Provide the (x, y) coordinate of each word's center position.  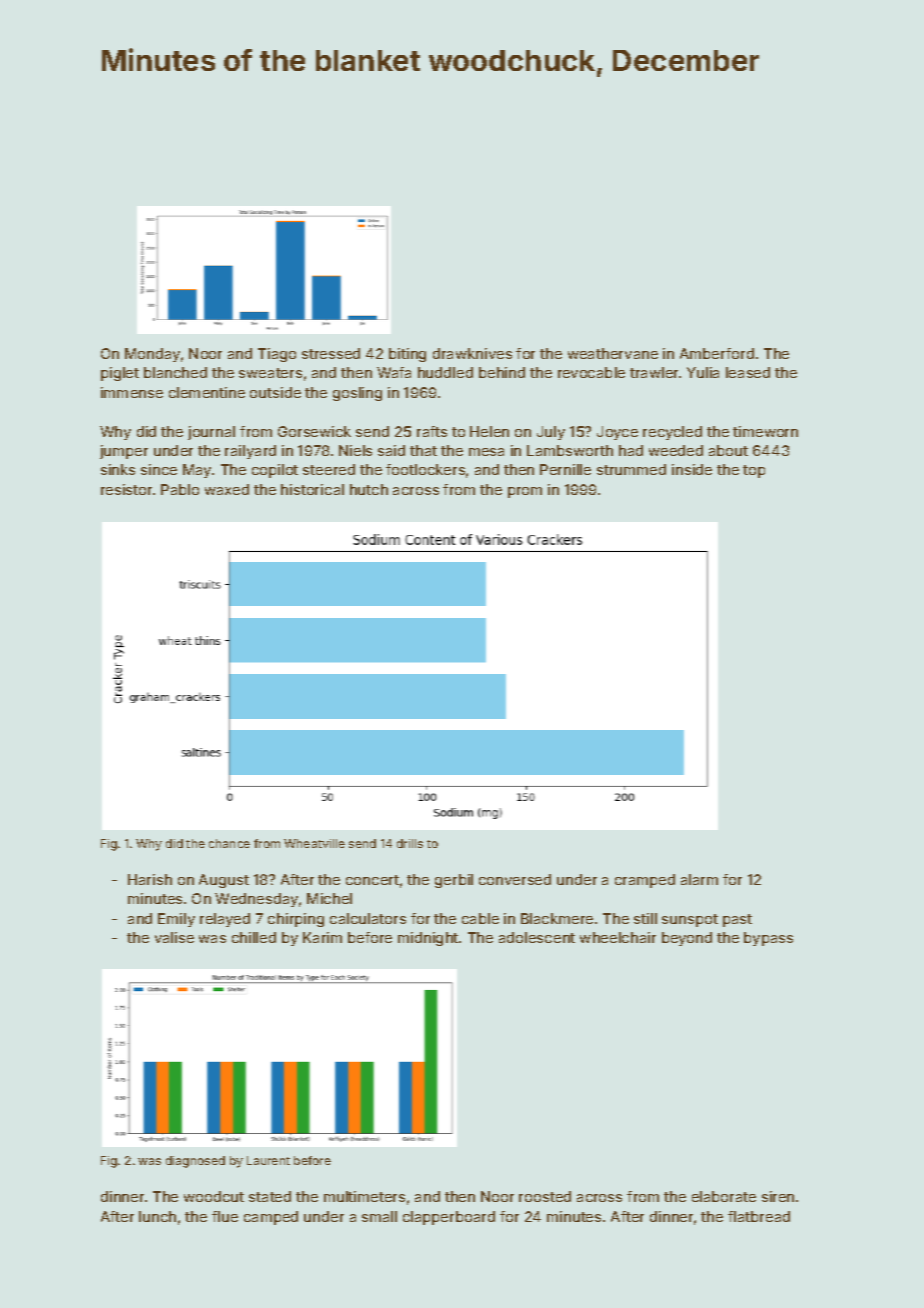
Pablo (180, 489)
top (754, 471)
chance (229, 843)
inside (692, 469)
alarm (699, 879)
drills (410, 843)
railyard (250, 452)
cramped (645, 881)
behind (502, 372)
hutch (369, 489)
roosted (545, 1196)
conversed (515, 879)
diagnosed (195, 1162)
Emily (176, 920)
